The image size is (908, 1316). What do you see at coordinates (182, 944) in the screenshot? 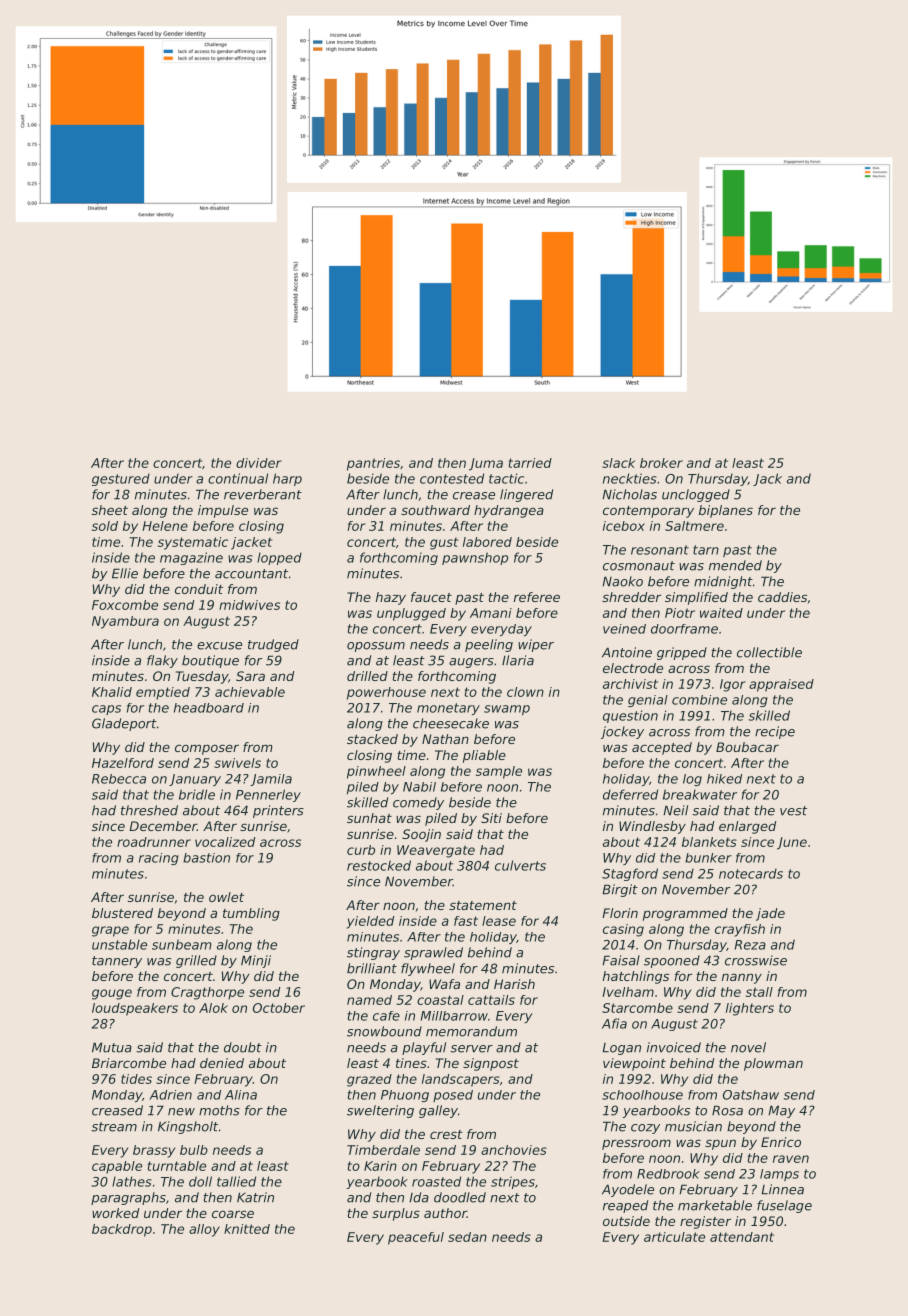
I see `sunbeam` at bounding box center [182, 944].
